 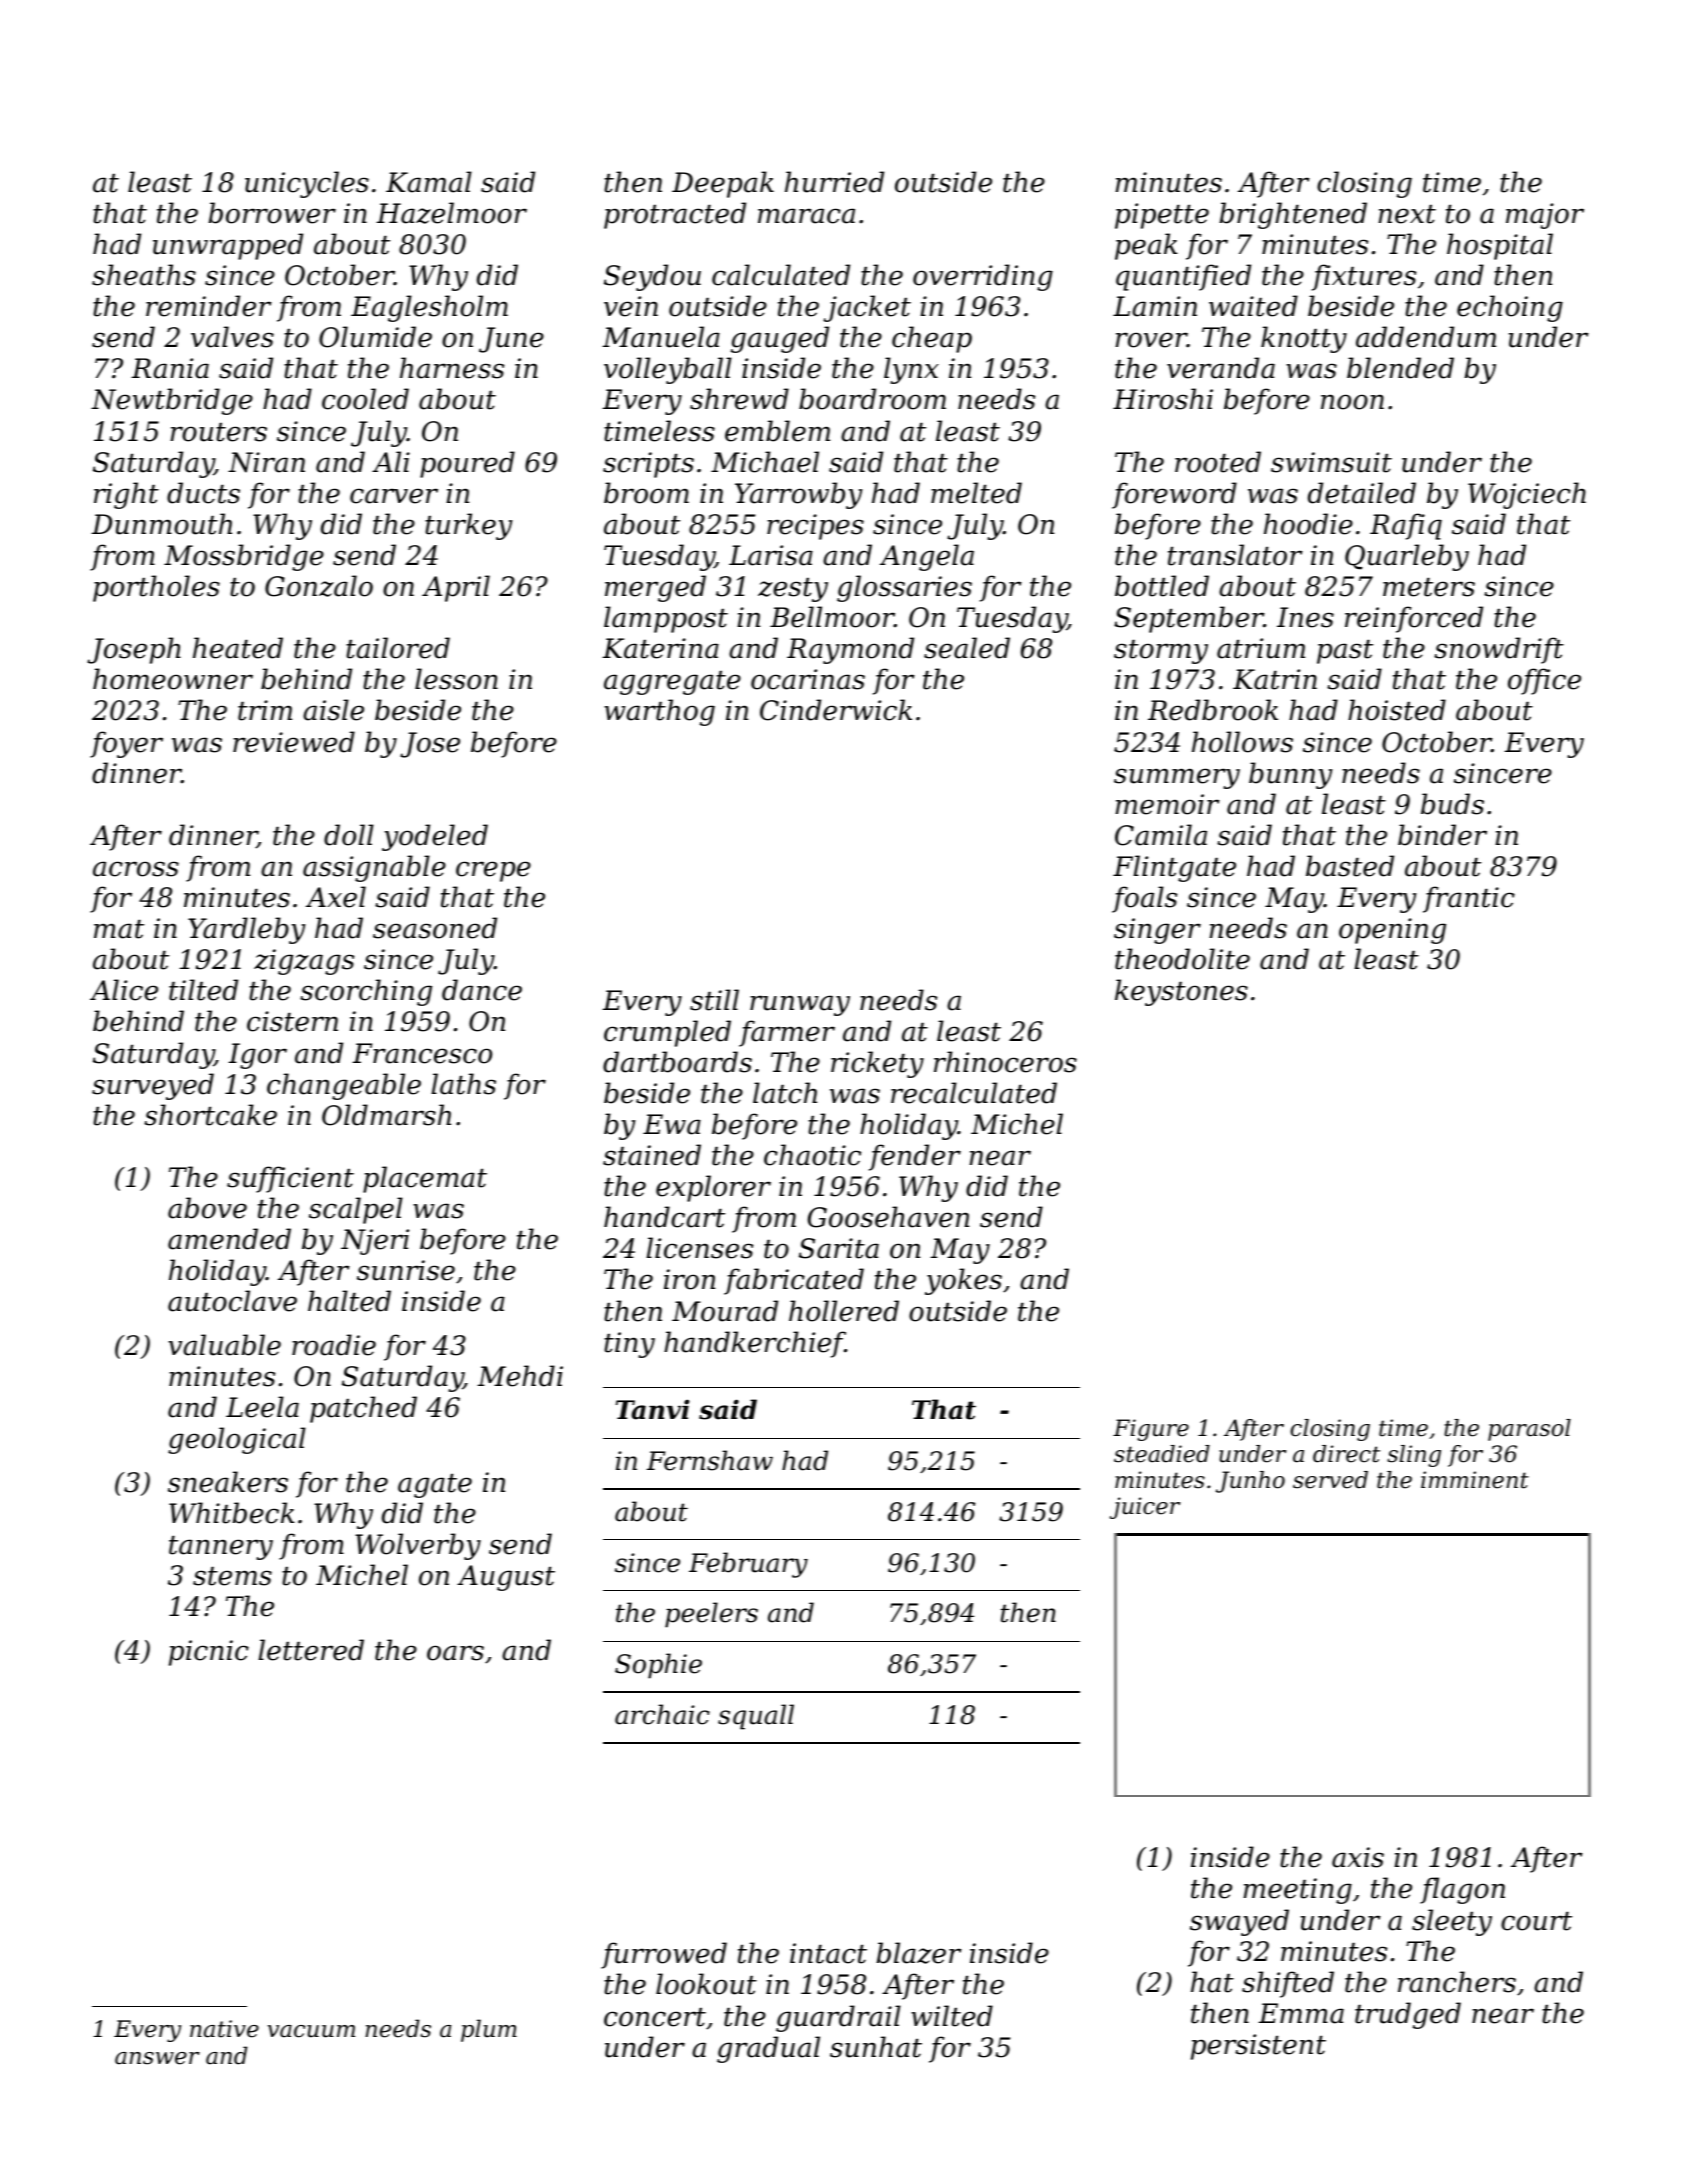 I want to click on parasol, so click(x=1529, y=1430).
